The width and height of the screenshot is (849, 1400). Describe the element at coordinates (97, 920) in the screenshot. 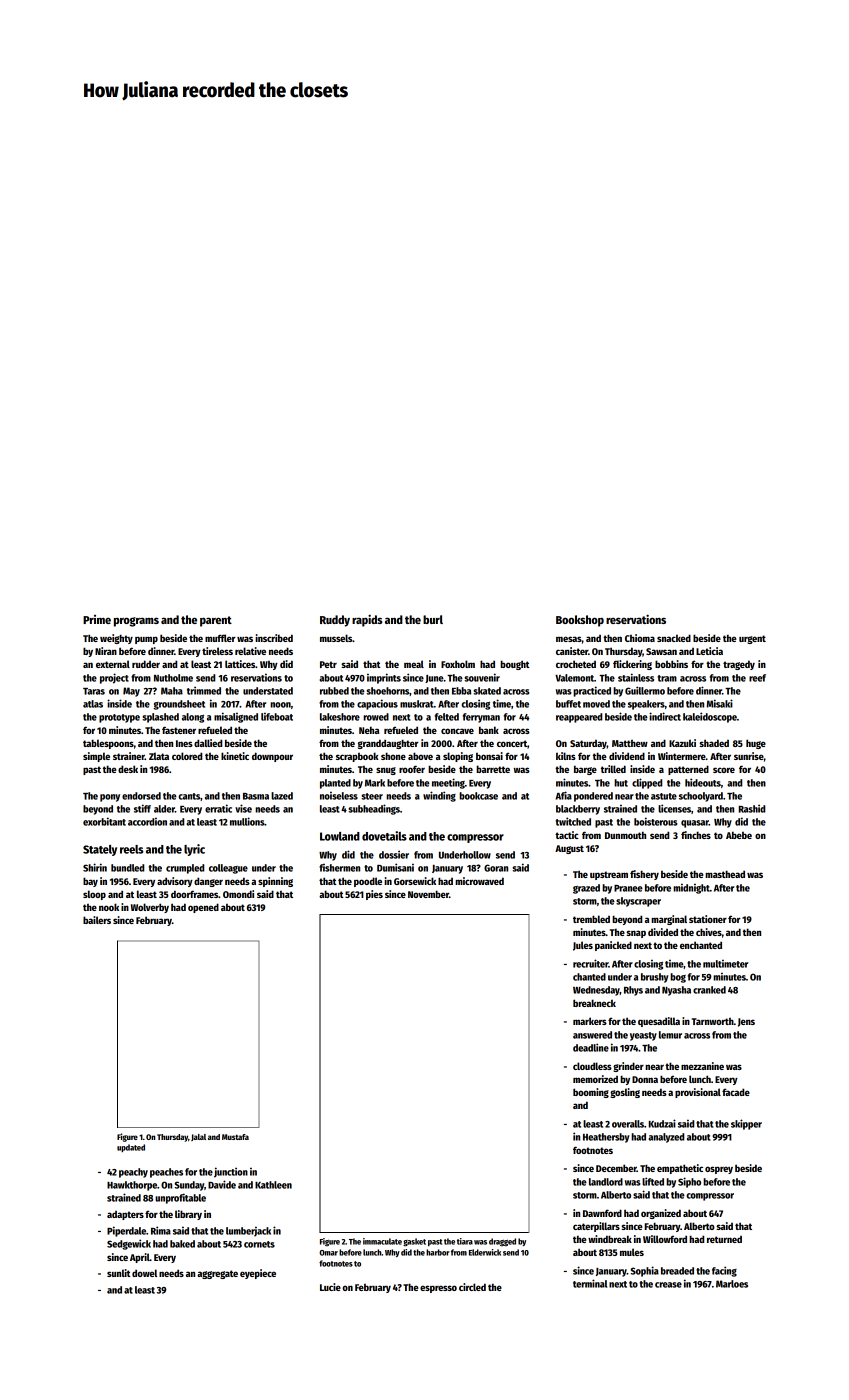

I see `bailers` at that location.
